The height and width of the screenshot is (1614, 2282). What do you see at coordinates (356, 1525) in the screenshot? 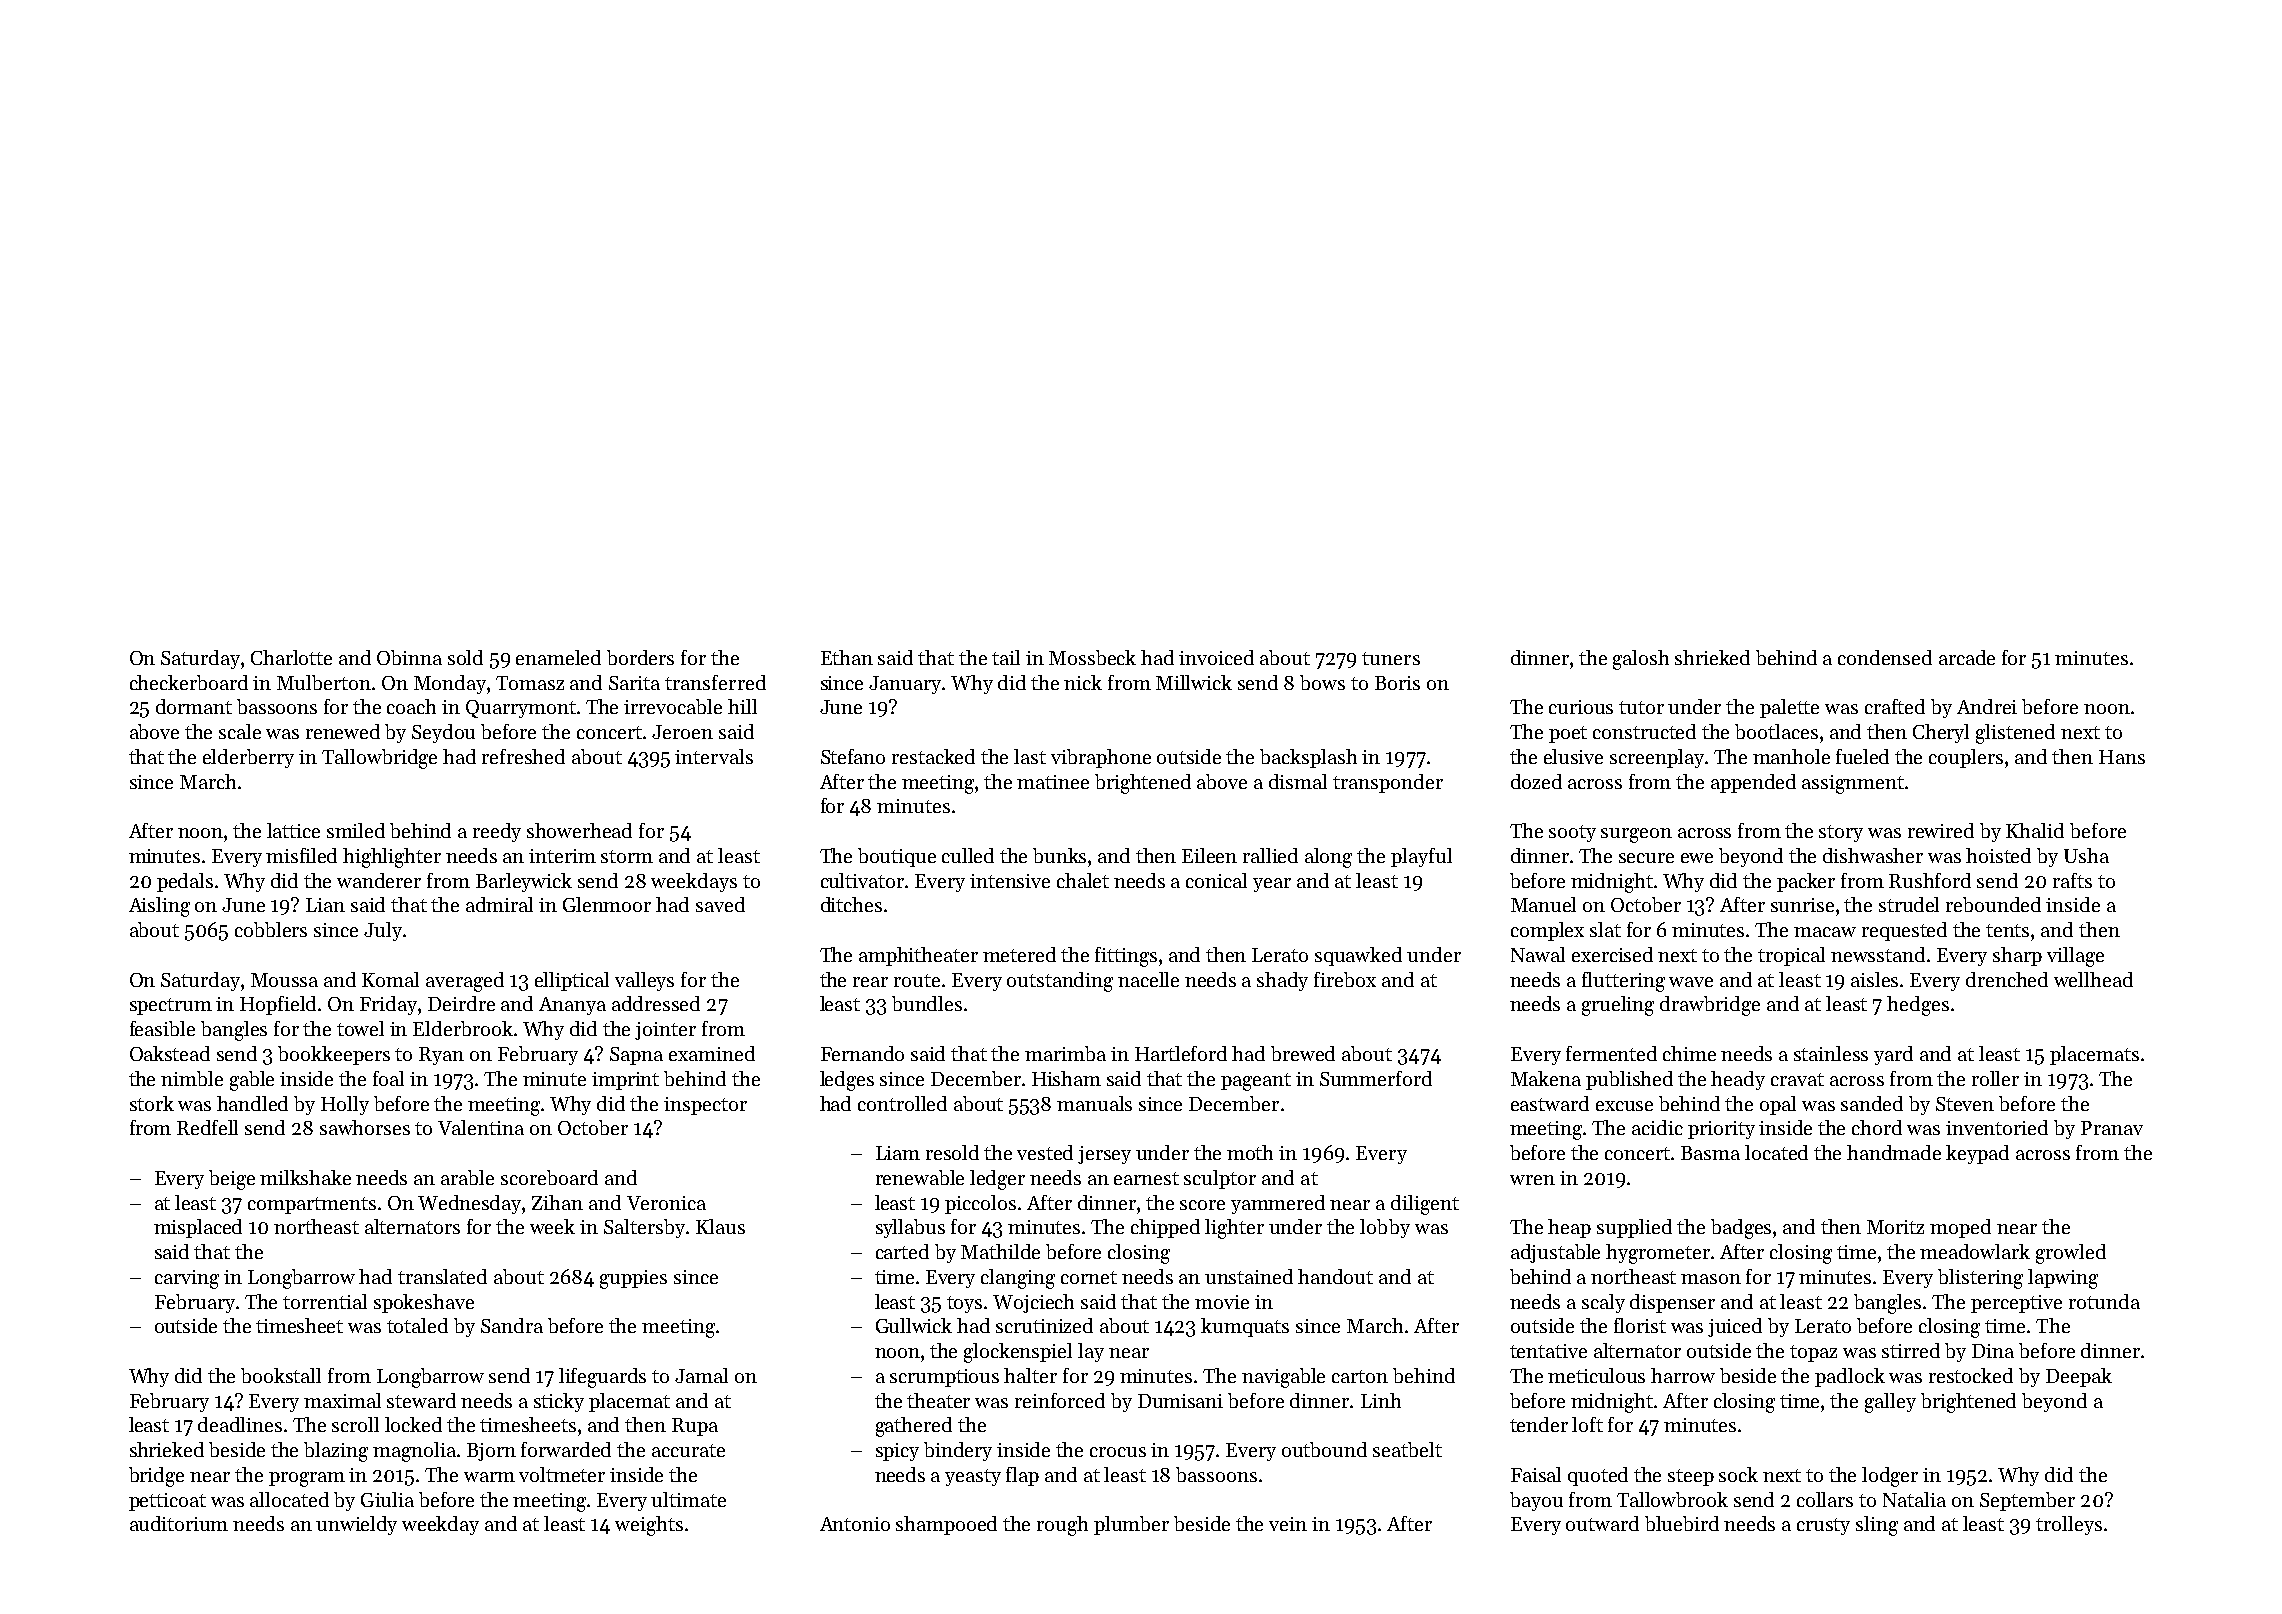
I see `unwieldy` at bounding box center [356, 1525].
